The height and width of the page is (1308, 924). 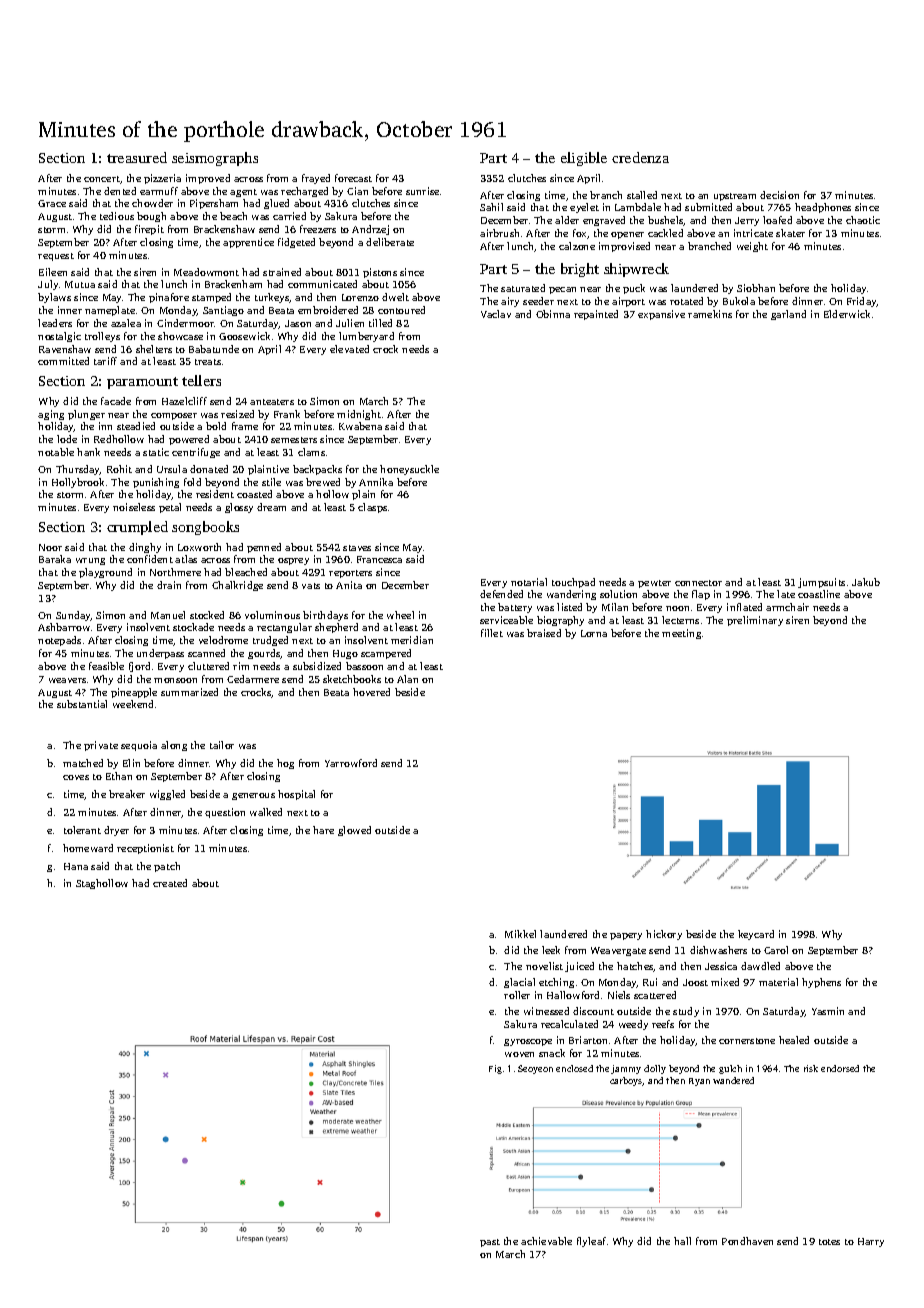 I want to click on Mikkel, so click(x=520, y=934).
